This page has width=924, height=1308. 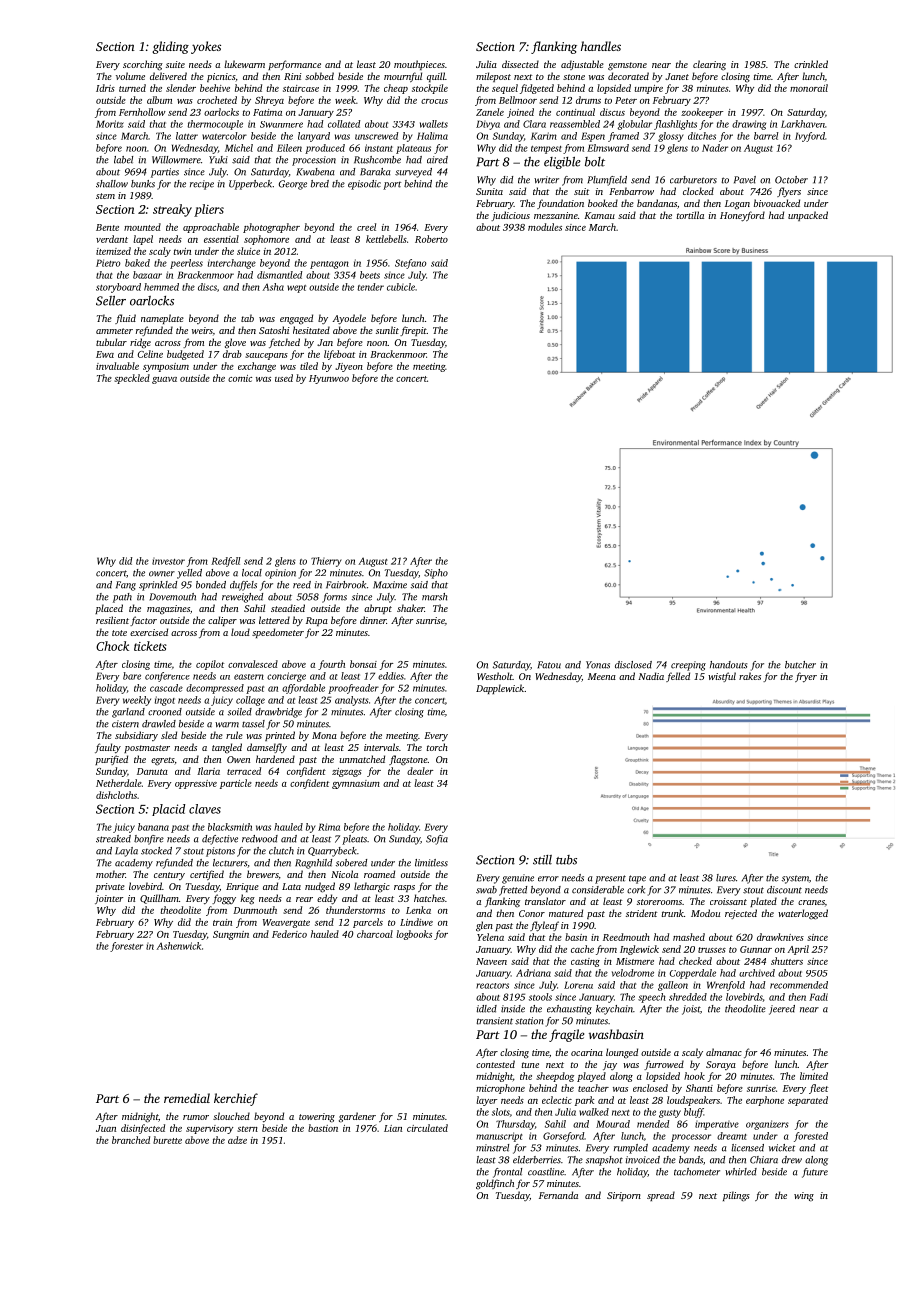 What do you see at coordinates (237, 1140) in the page?
I see `adze` at bounding box center [237, 1140].
